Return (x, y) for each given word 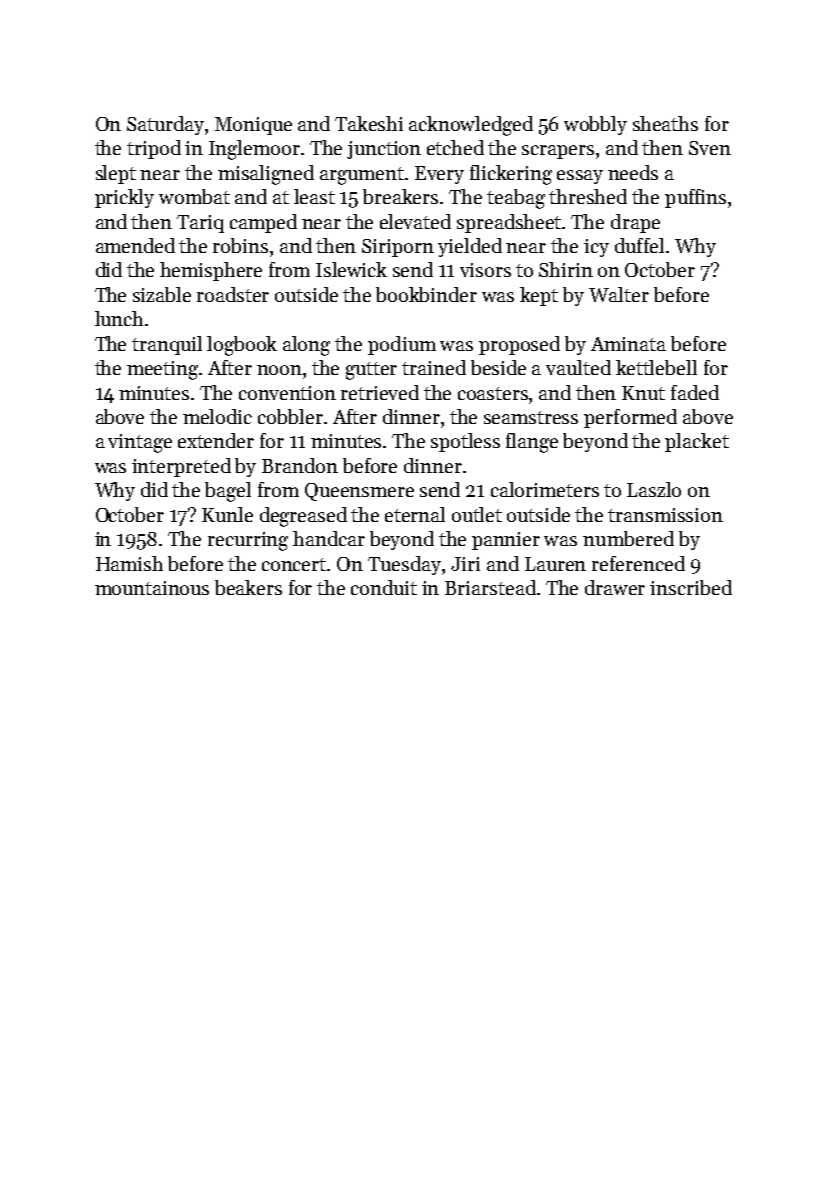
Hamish (129, 563)
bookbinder (426, 294)
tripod (154, 149)
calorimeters (545, 489)
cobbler (290, 416)
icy (596, 248)
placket (697, 442)
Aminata (628, 344)
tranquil (167, 345)
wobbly (595, 125)
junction (384, 150)
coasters (493, 393)
